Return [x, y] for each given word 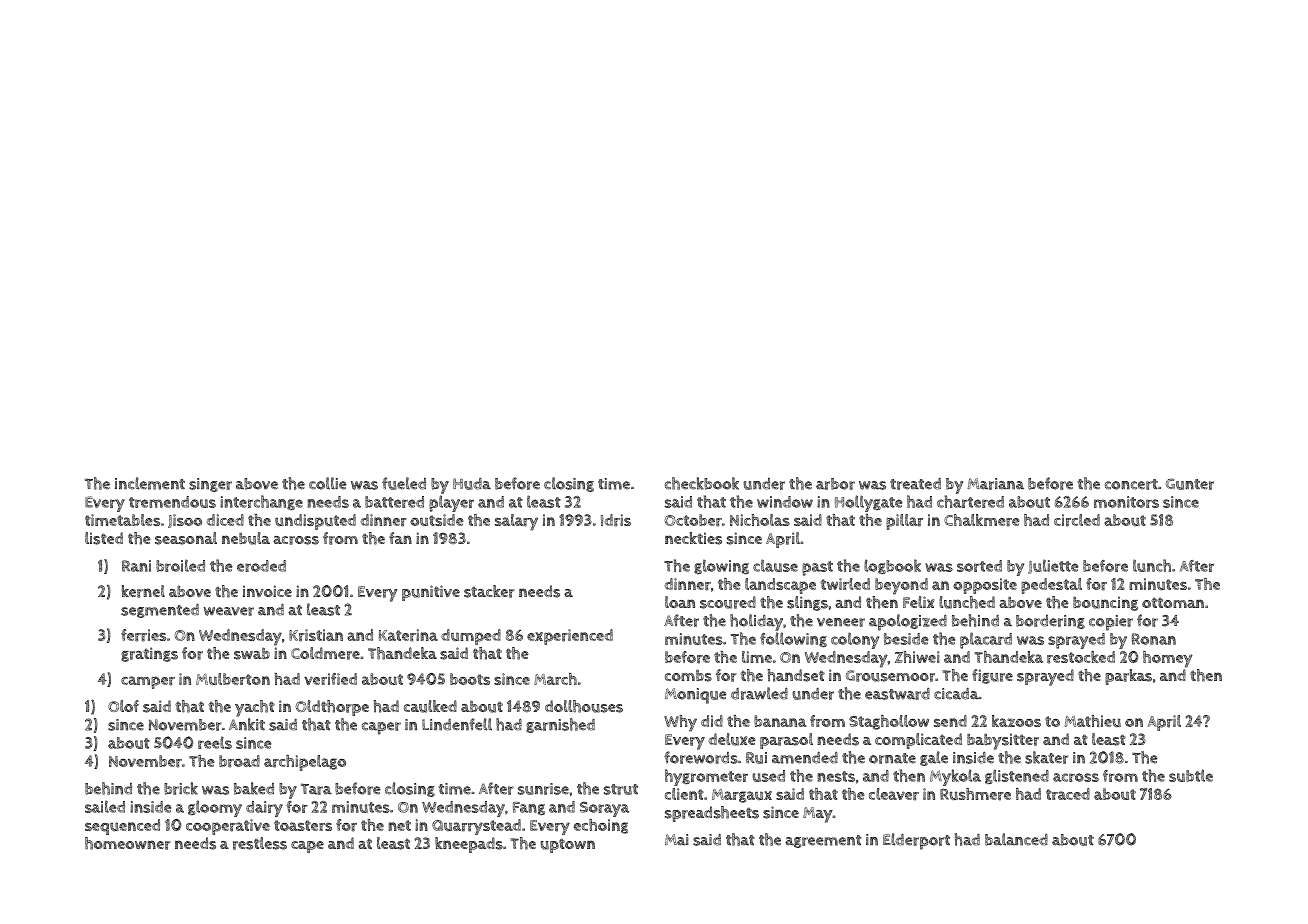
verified [330, 679]
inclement [150, 483]
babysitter [1003, 741]
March [555, 679]
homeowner [128, 843]
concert [1131, 484]
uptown [567, 846]
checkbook [702, 483]
